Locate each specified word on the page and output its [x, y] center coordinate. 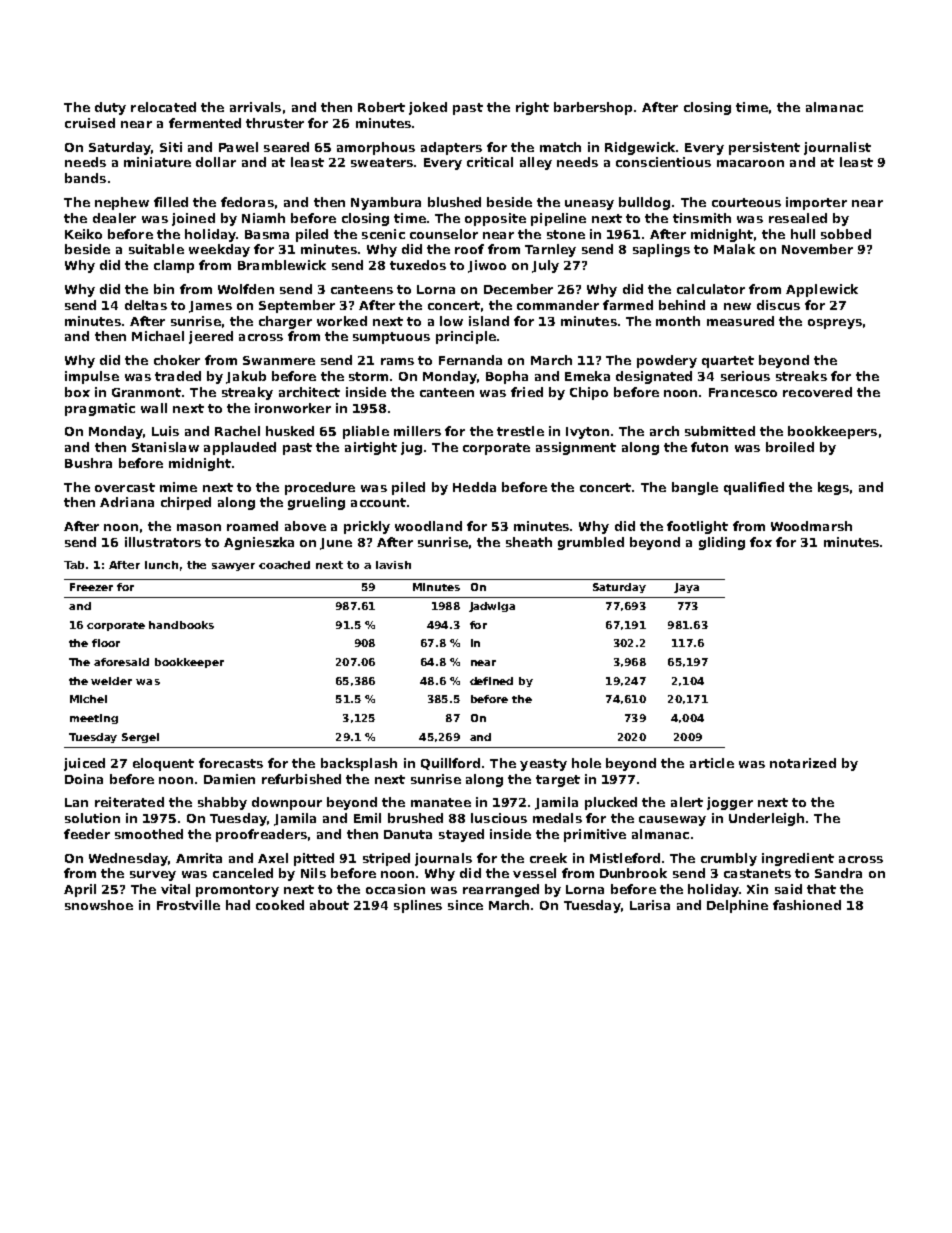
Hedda [474, 487]
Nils [313, 873]
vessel [534, 873]
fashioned [807, 905]
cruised [90, 123]
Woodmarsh [811, 526]
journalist [837, 148]
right [532, 108]
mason [199, 527]
